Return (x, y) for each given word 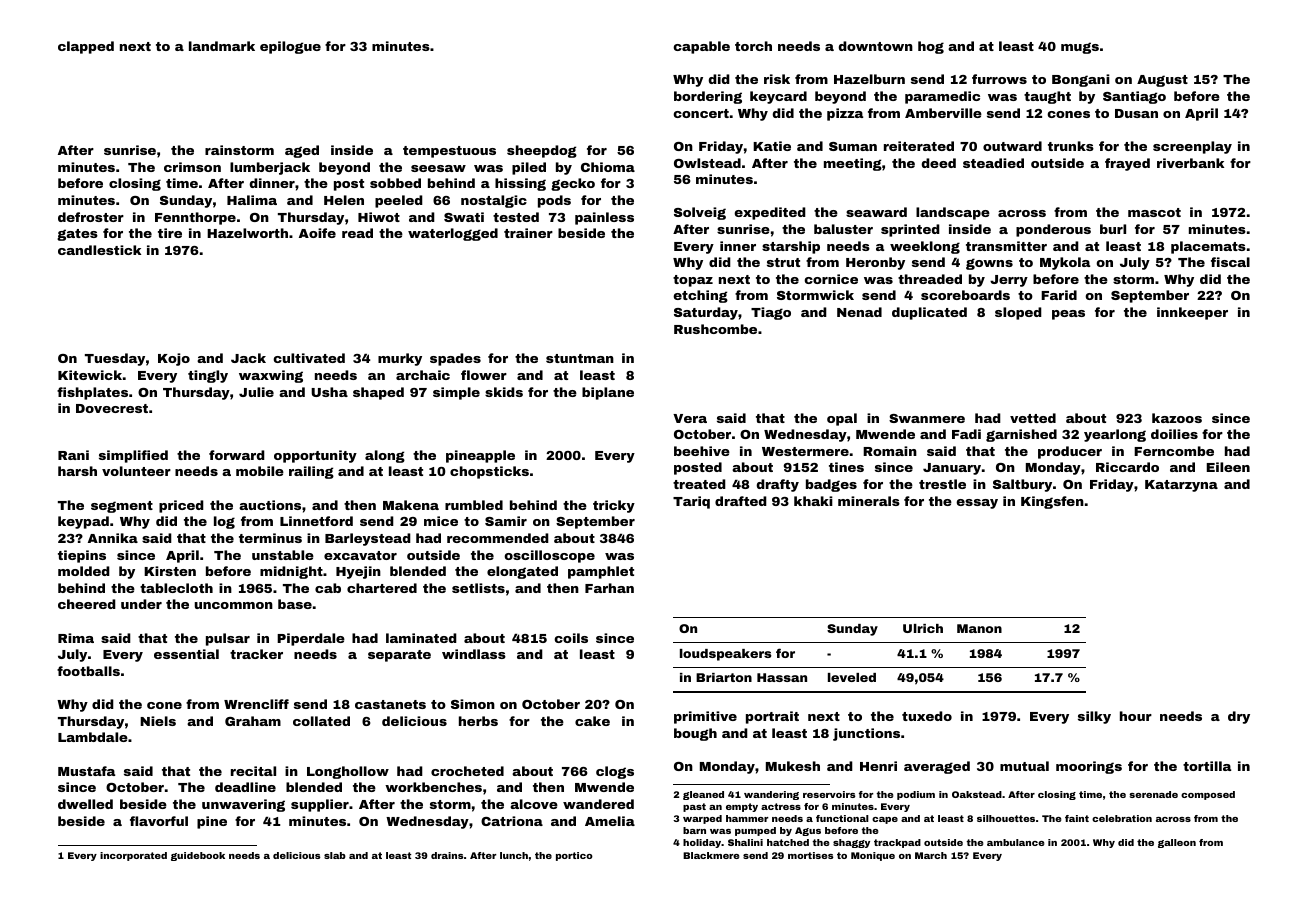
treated (699, 484)
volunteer (136, 471)
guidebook (198, 856)
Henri (878, 766)
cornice (831, 279)
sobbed (395, 183)
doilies (1174, 434)
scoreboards (965, 295)
